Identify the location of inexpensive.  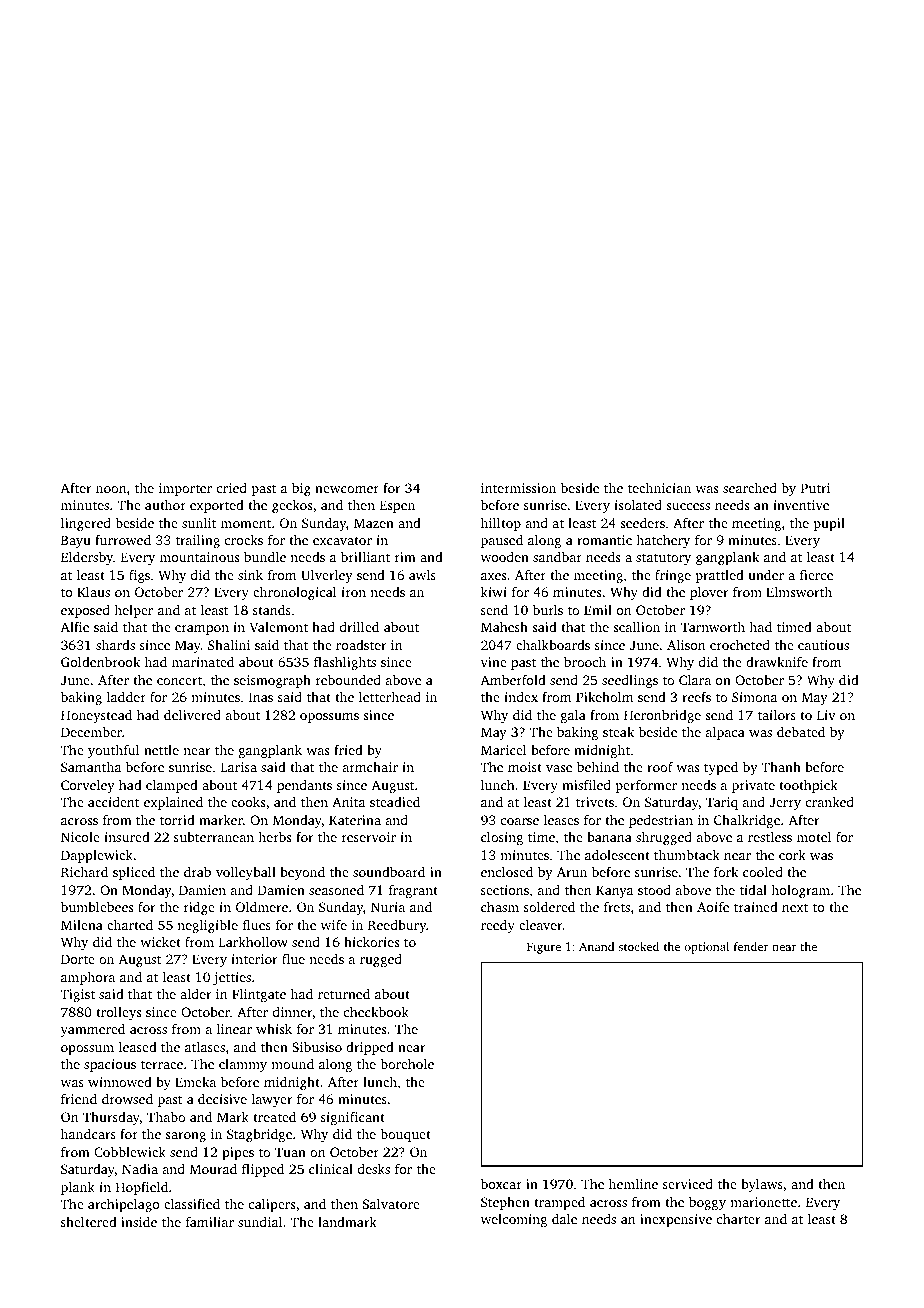
(676, 1220).
